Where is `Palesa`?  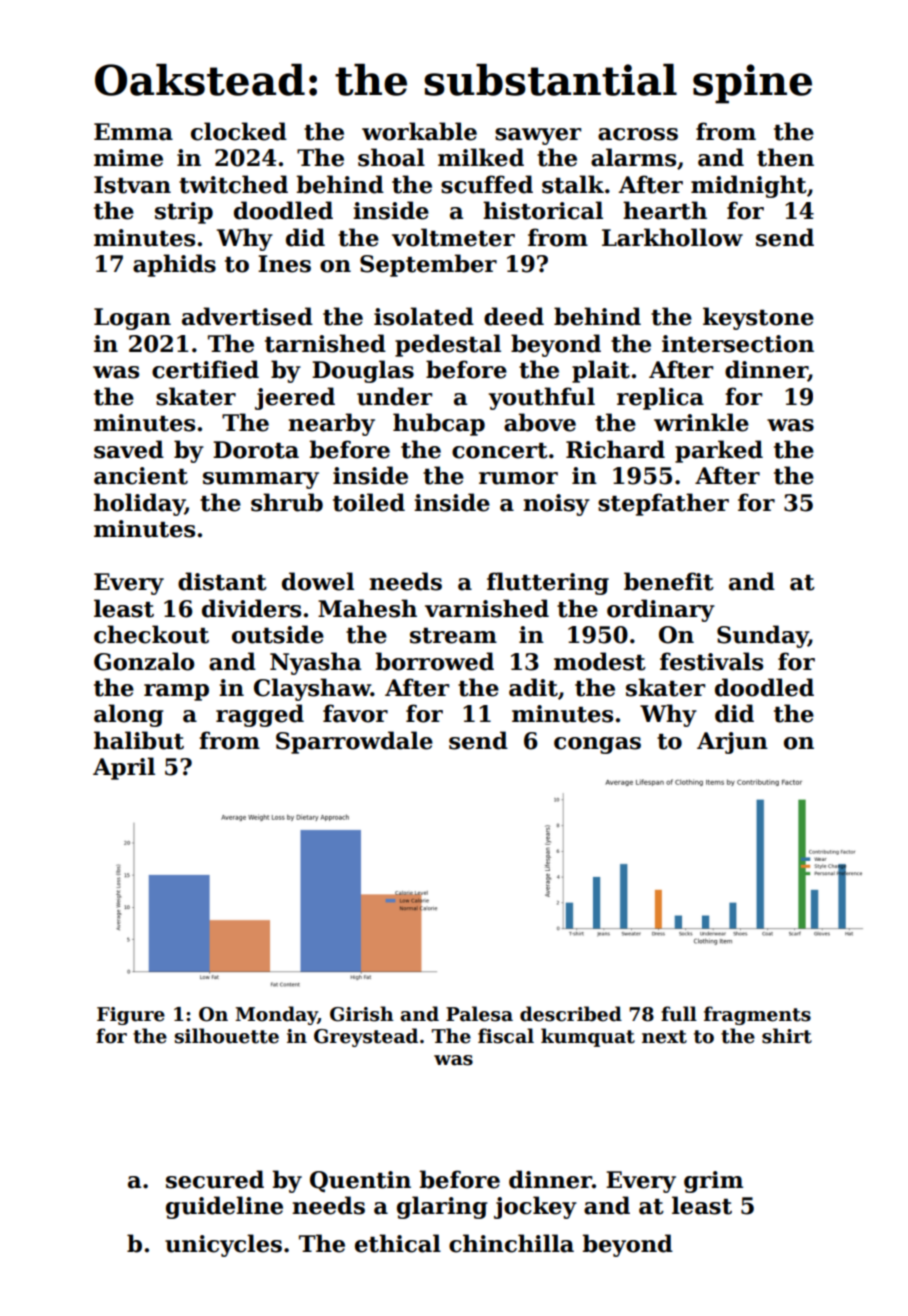 Palesa is located at coordinates (479, 1014).
